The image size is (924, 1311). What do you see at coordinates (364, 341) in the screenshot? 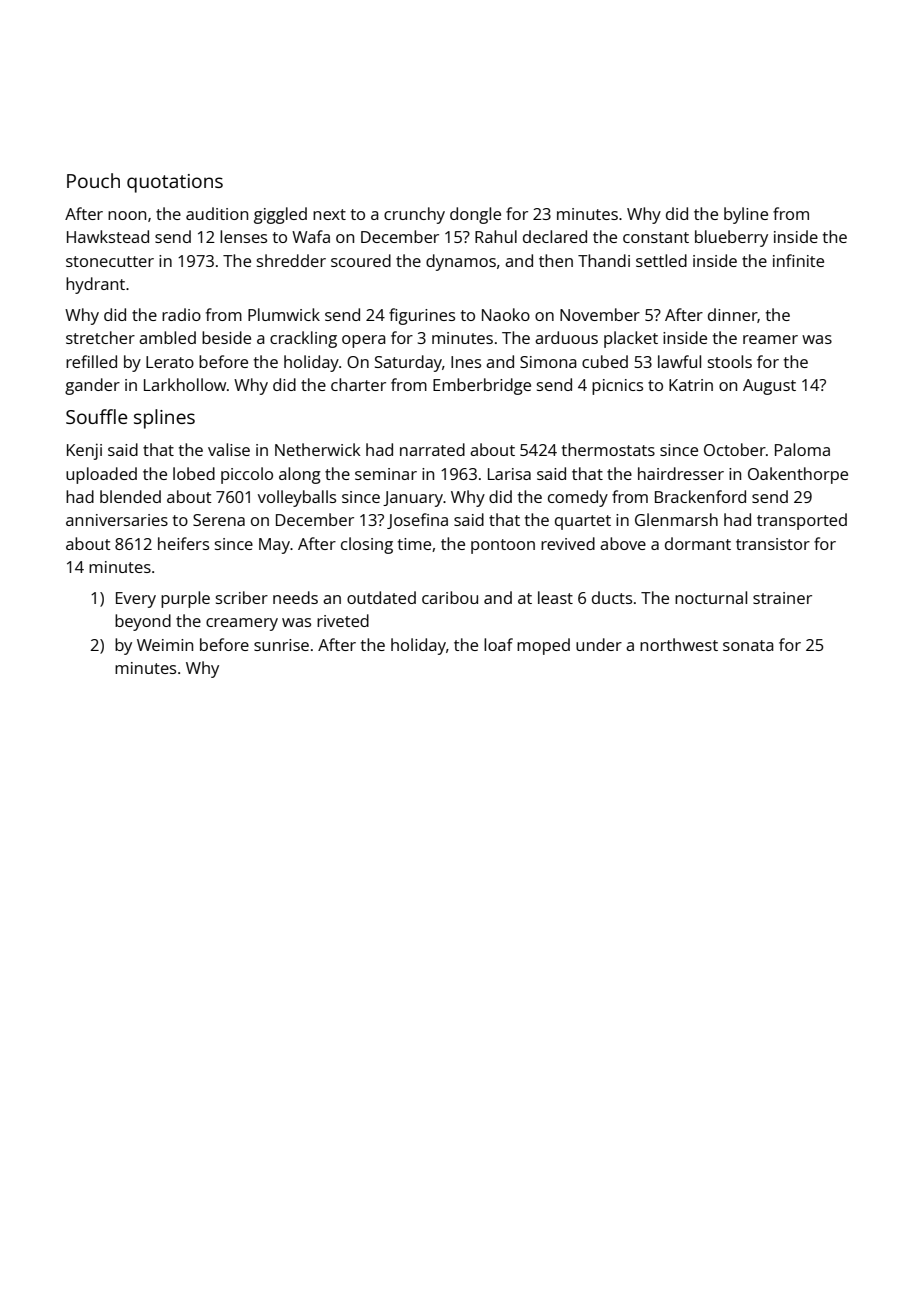
I see `opera` at bounding box center [364, 341].
